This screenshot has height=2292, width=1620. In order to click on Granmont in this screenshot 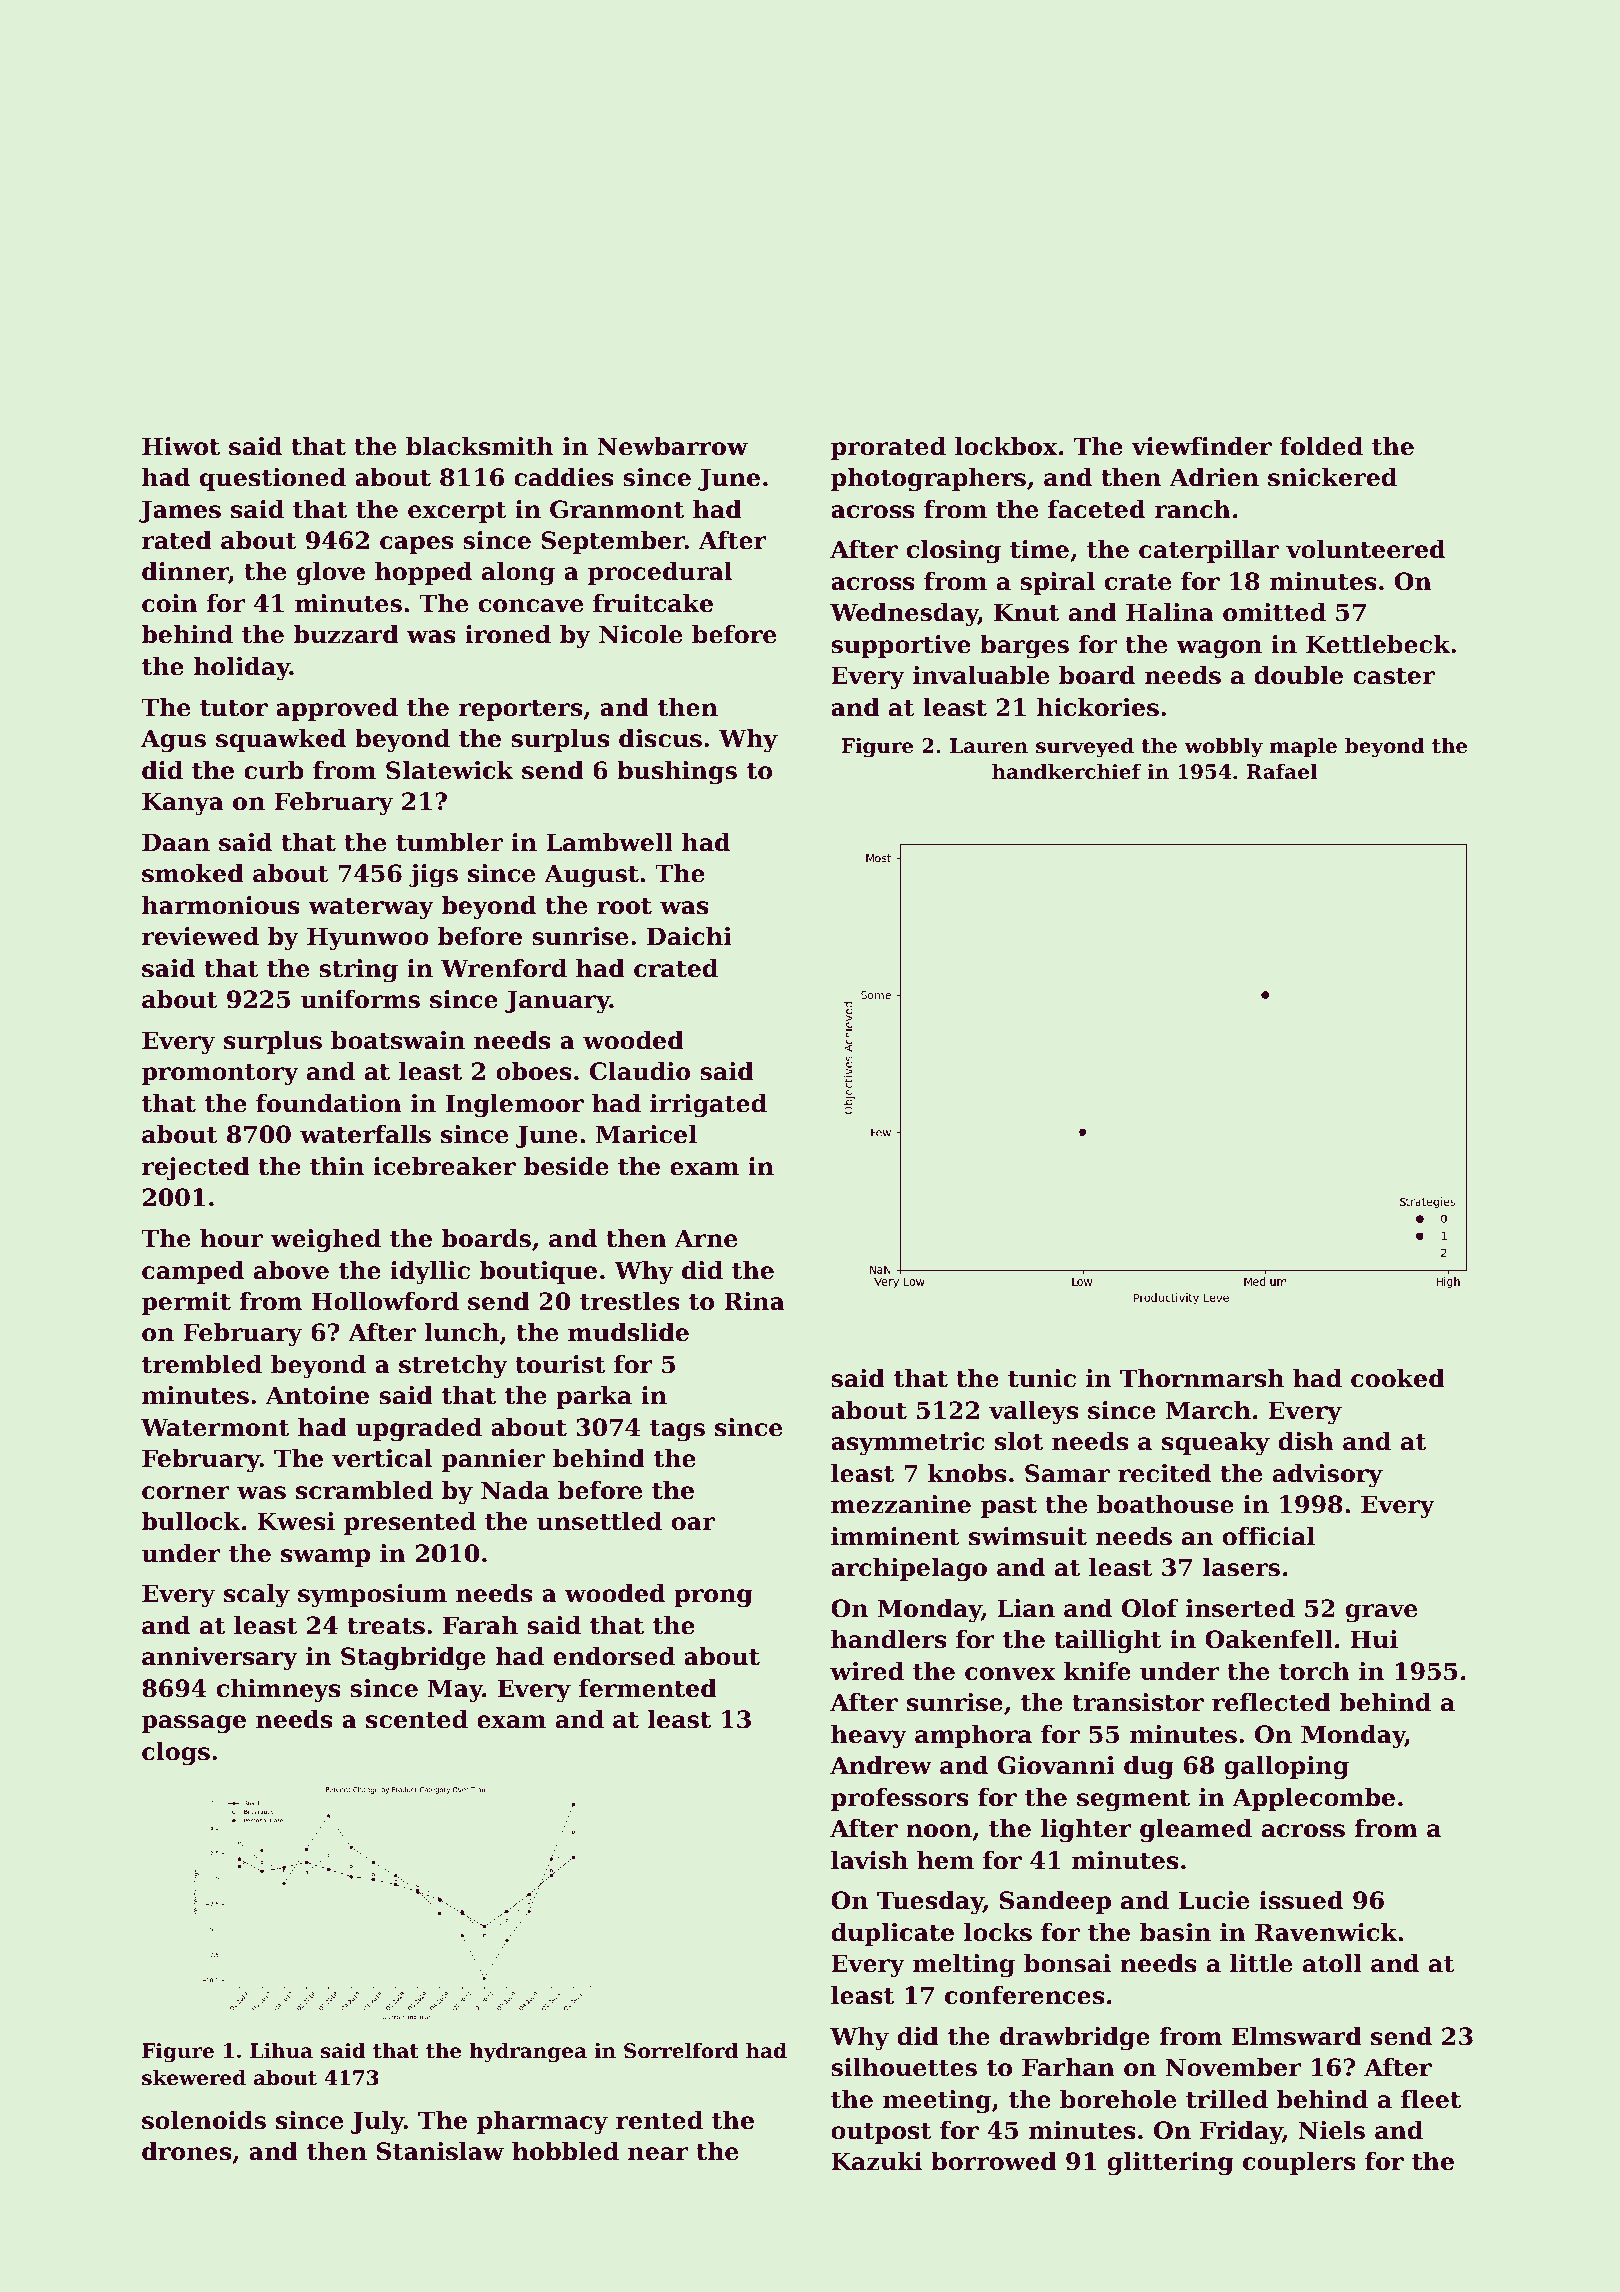, I will do `click(617, 509)`.
